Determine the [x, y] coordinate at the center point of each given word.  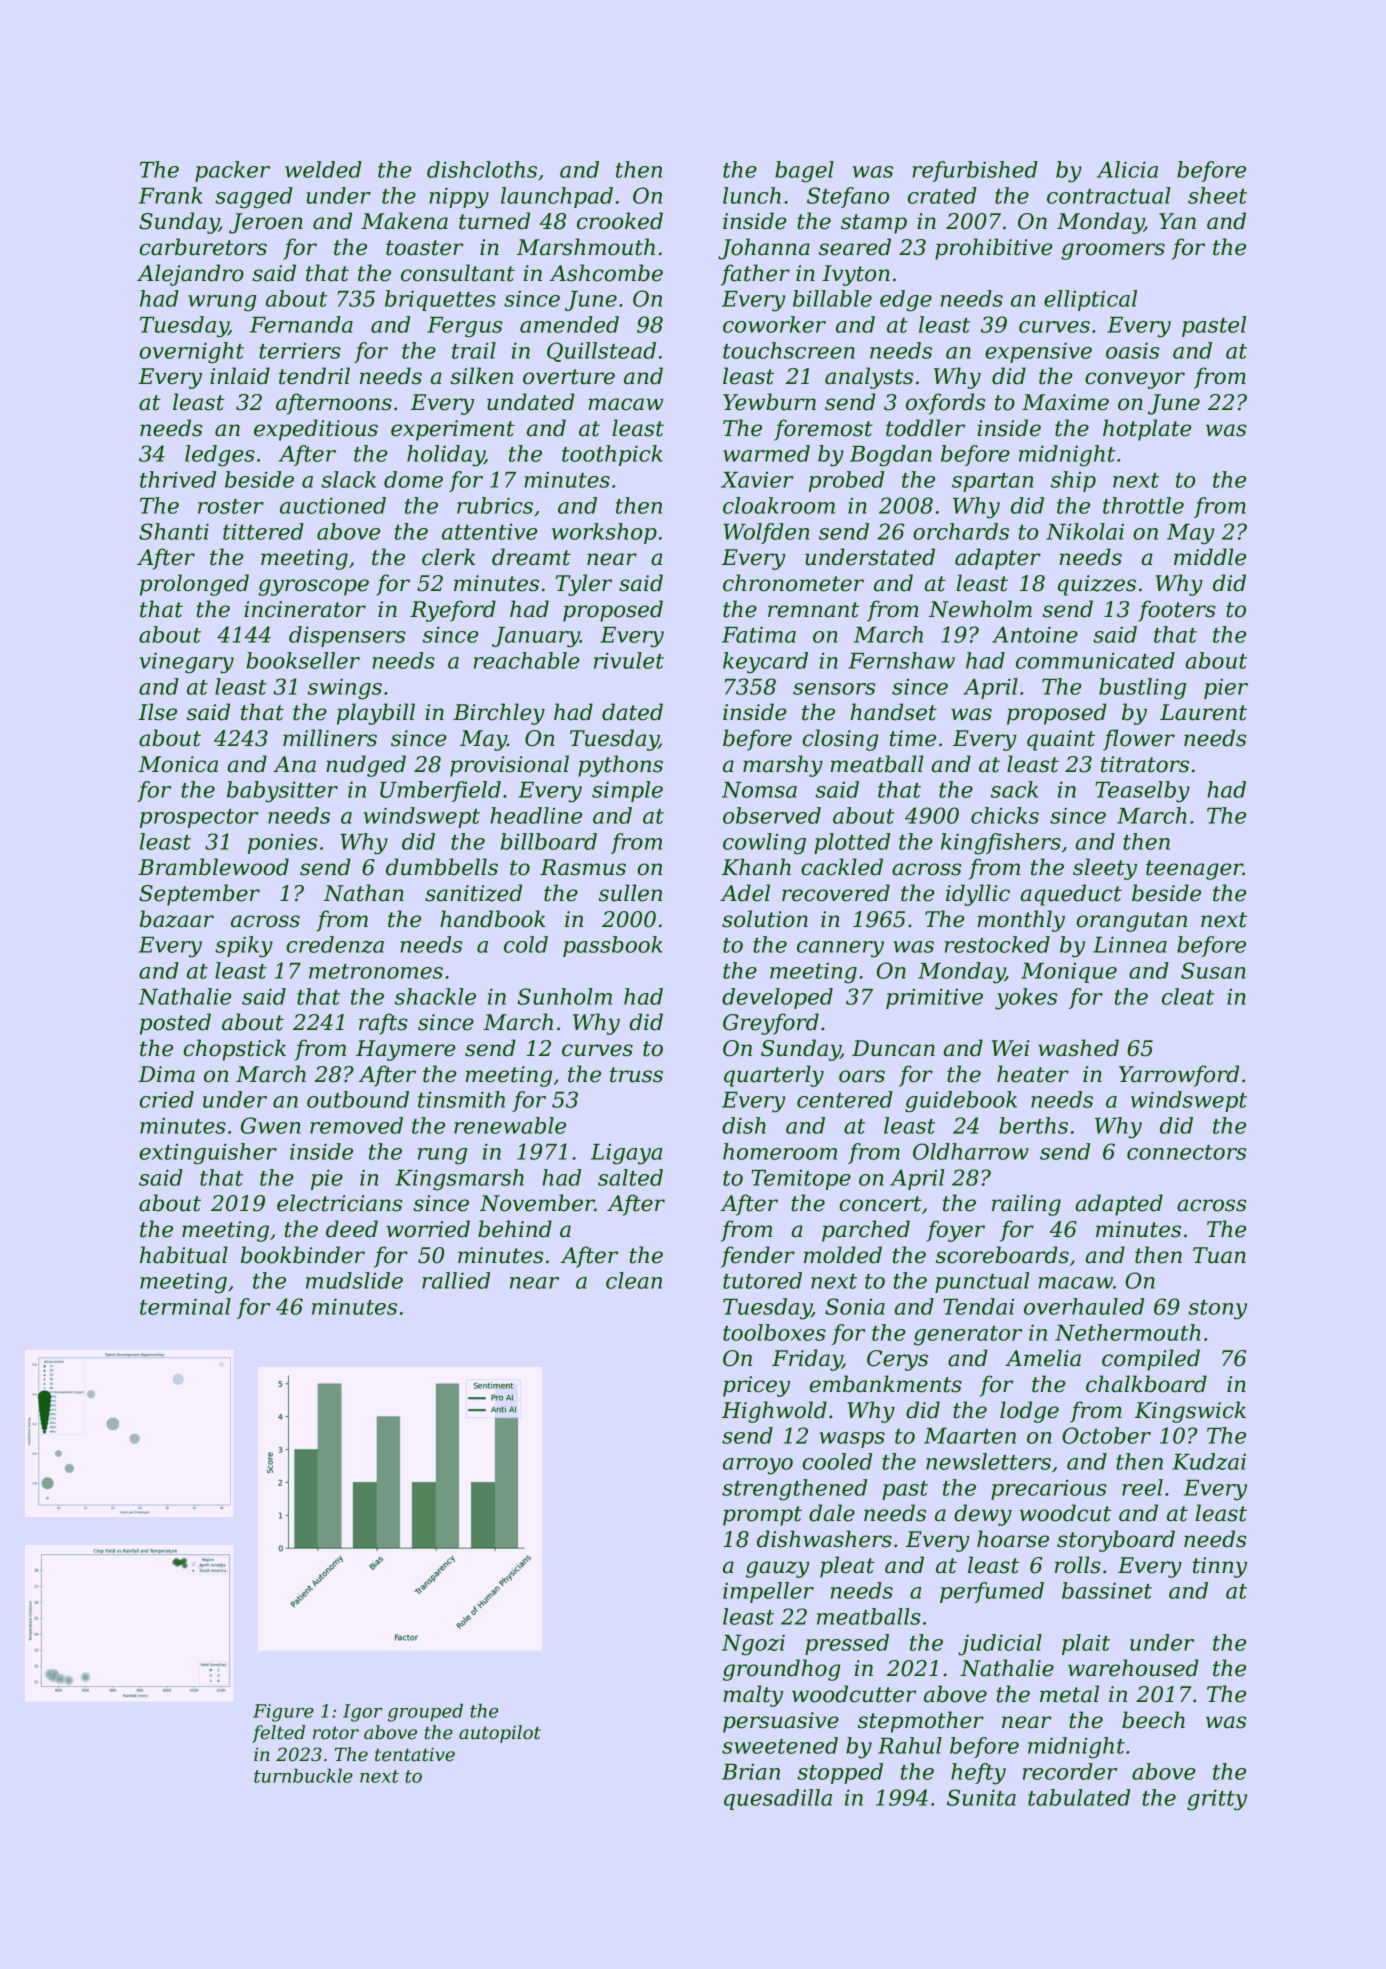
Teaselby [1142, 792]
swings [345, 689]
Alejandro [190, 275]
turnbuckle [303, 1775]
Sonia [855, 1306]
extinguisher [208, 1154]
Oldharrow [971, 1151]
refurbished [975, 171]
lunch [752, 195]
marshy [783, 766]
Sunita [981, 1797]
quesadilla [778, 1799]
